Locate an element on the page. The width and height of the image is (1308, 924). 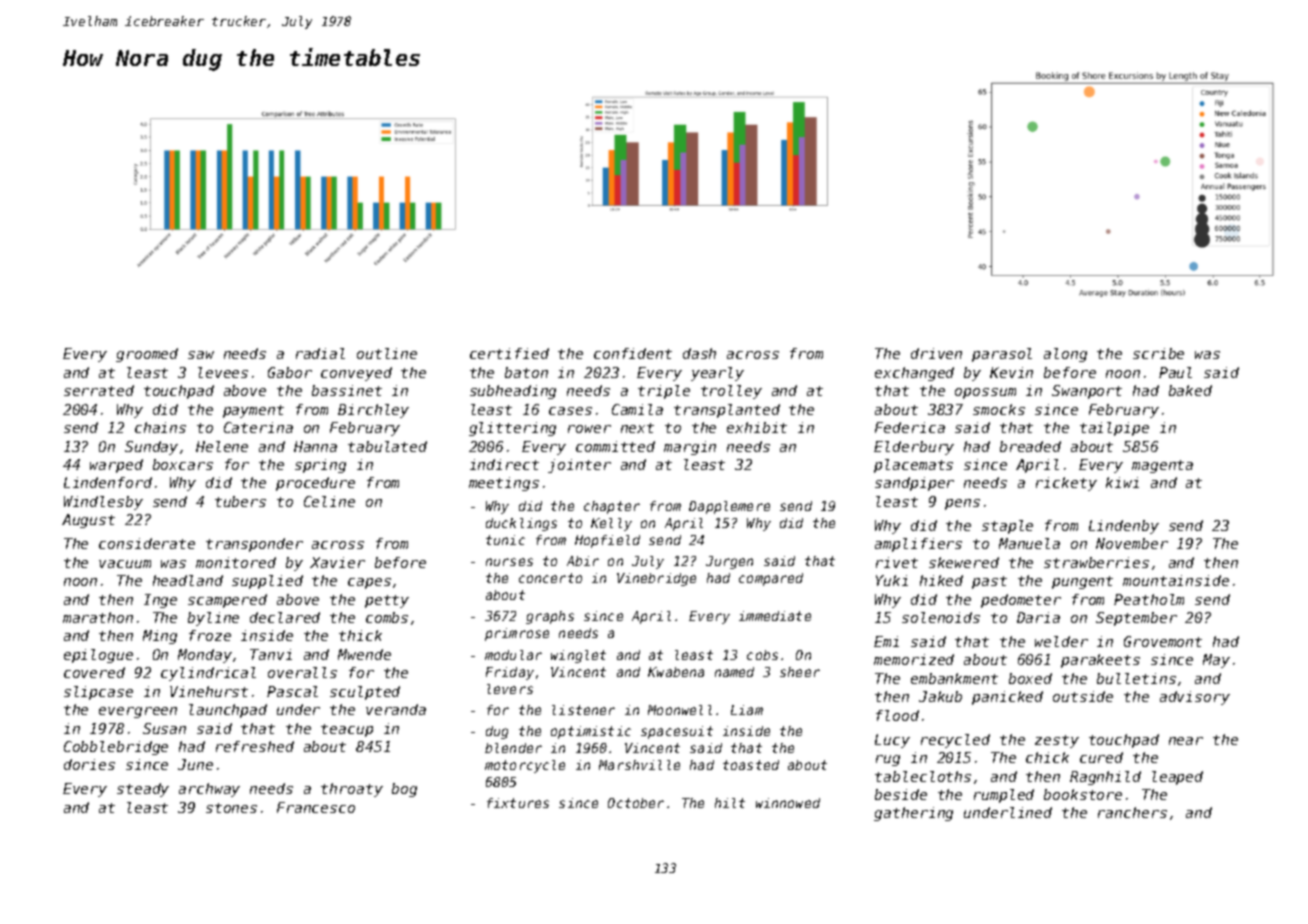
radial is located at coordinates (320, 353).
